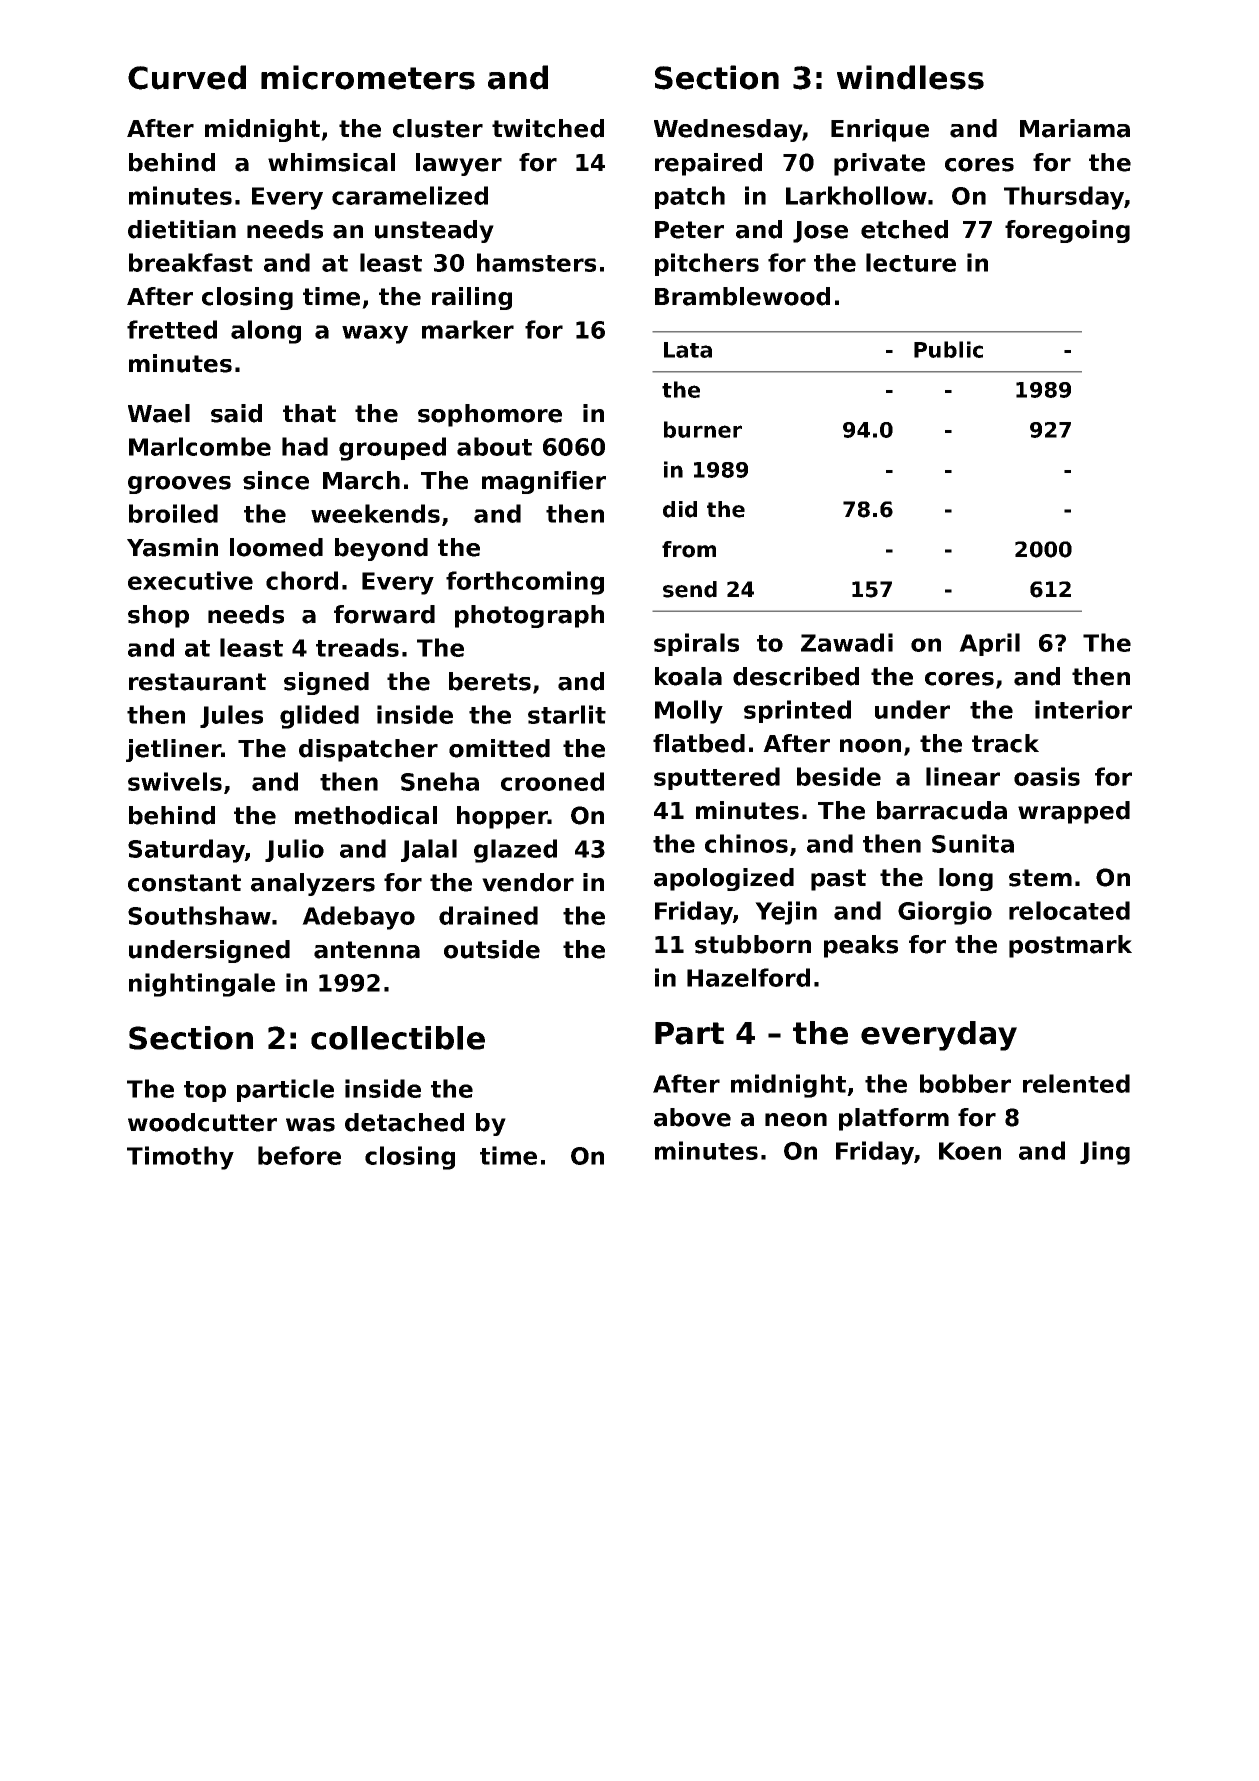 This page has width=1259, height=1781. I want to click on before, so click(299, 1155).
